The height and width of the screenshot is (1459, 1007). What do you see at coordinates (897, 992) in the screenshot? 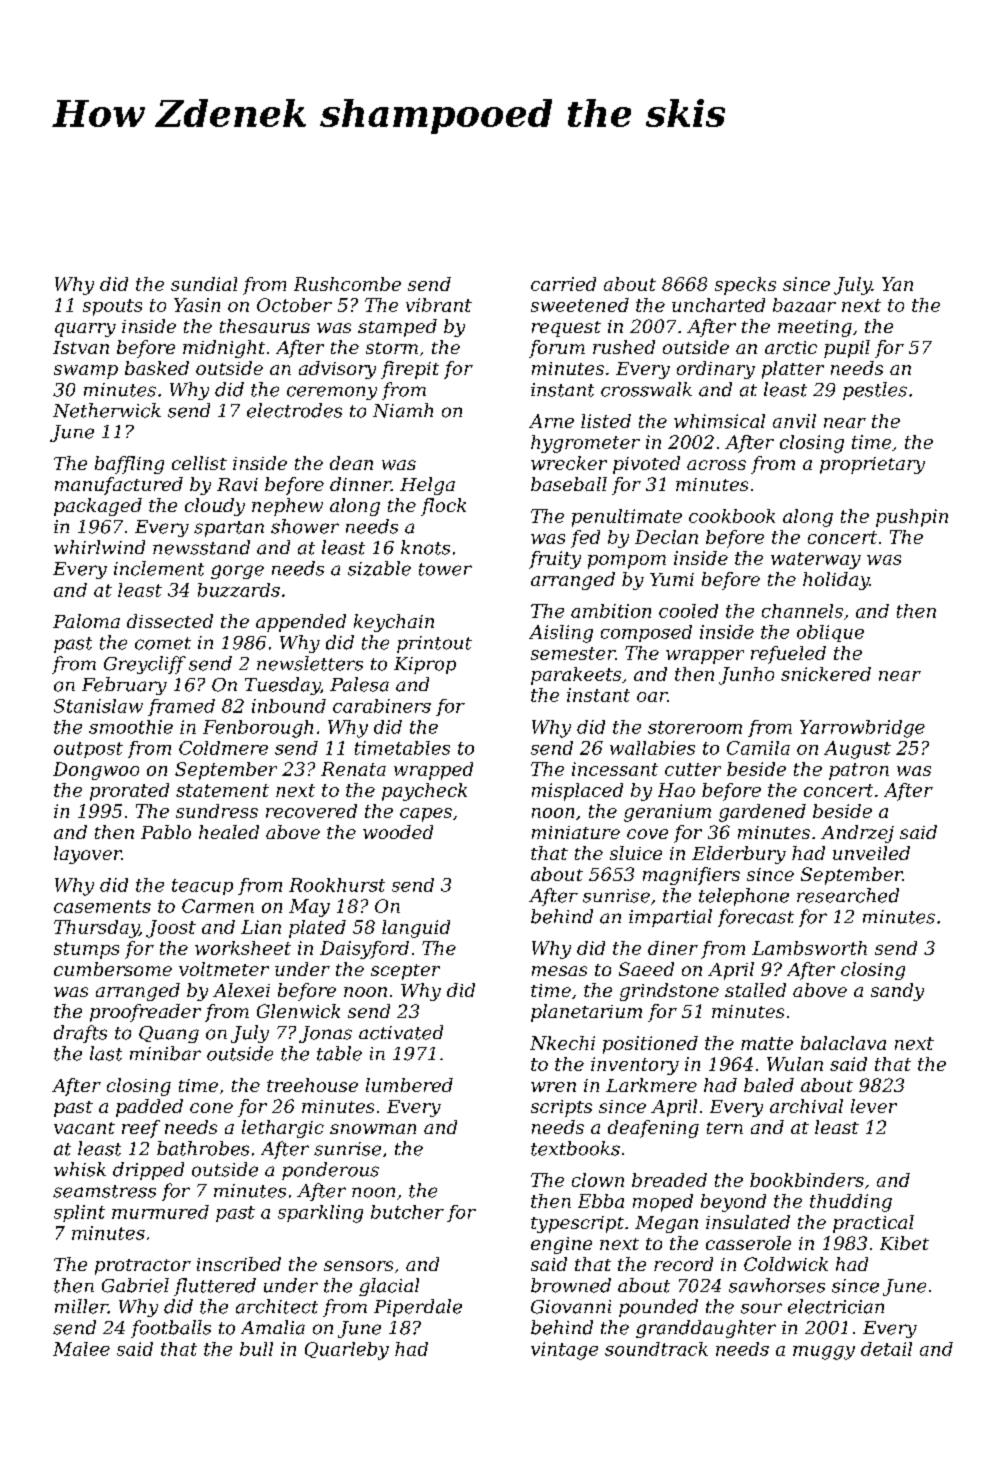
I see `sandy` at bounding box center [897, 992].
